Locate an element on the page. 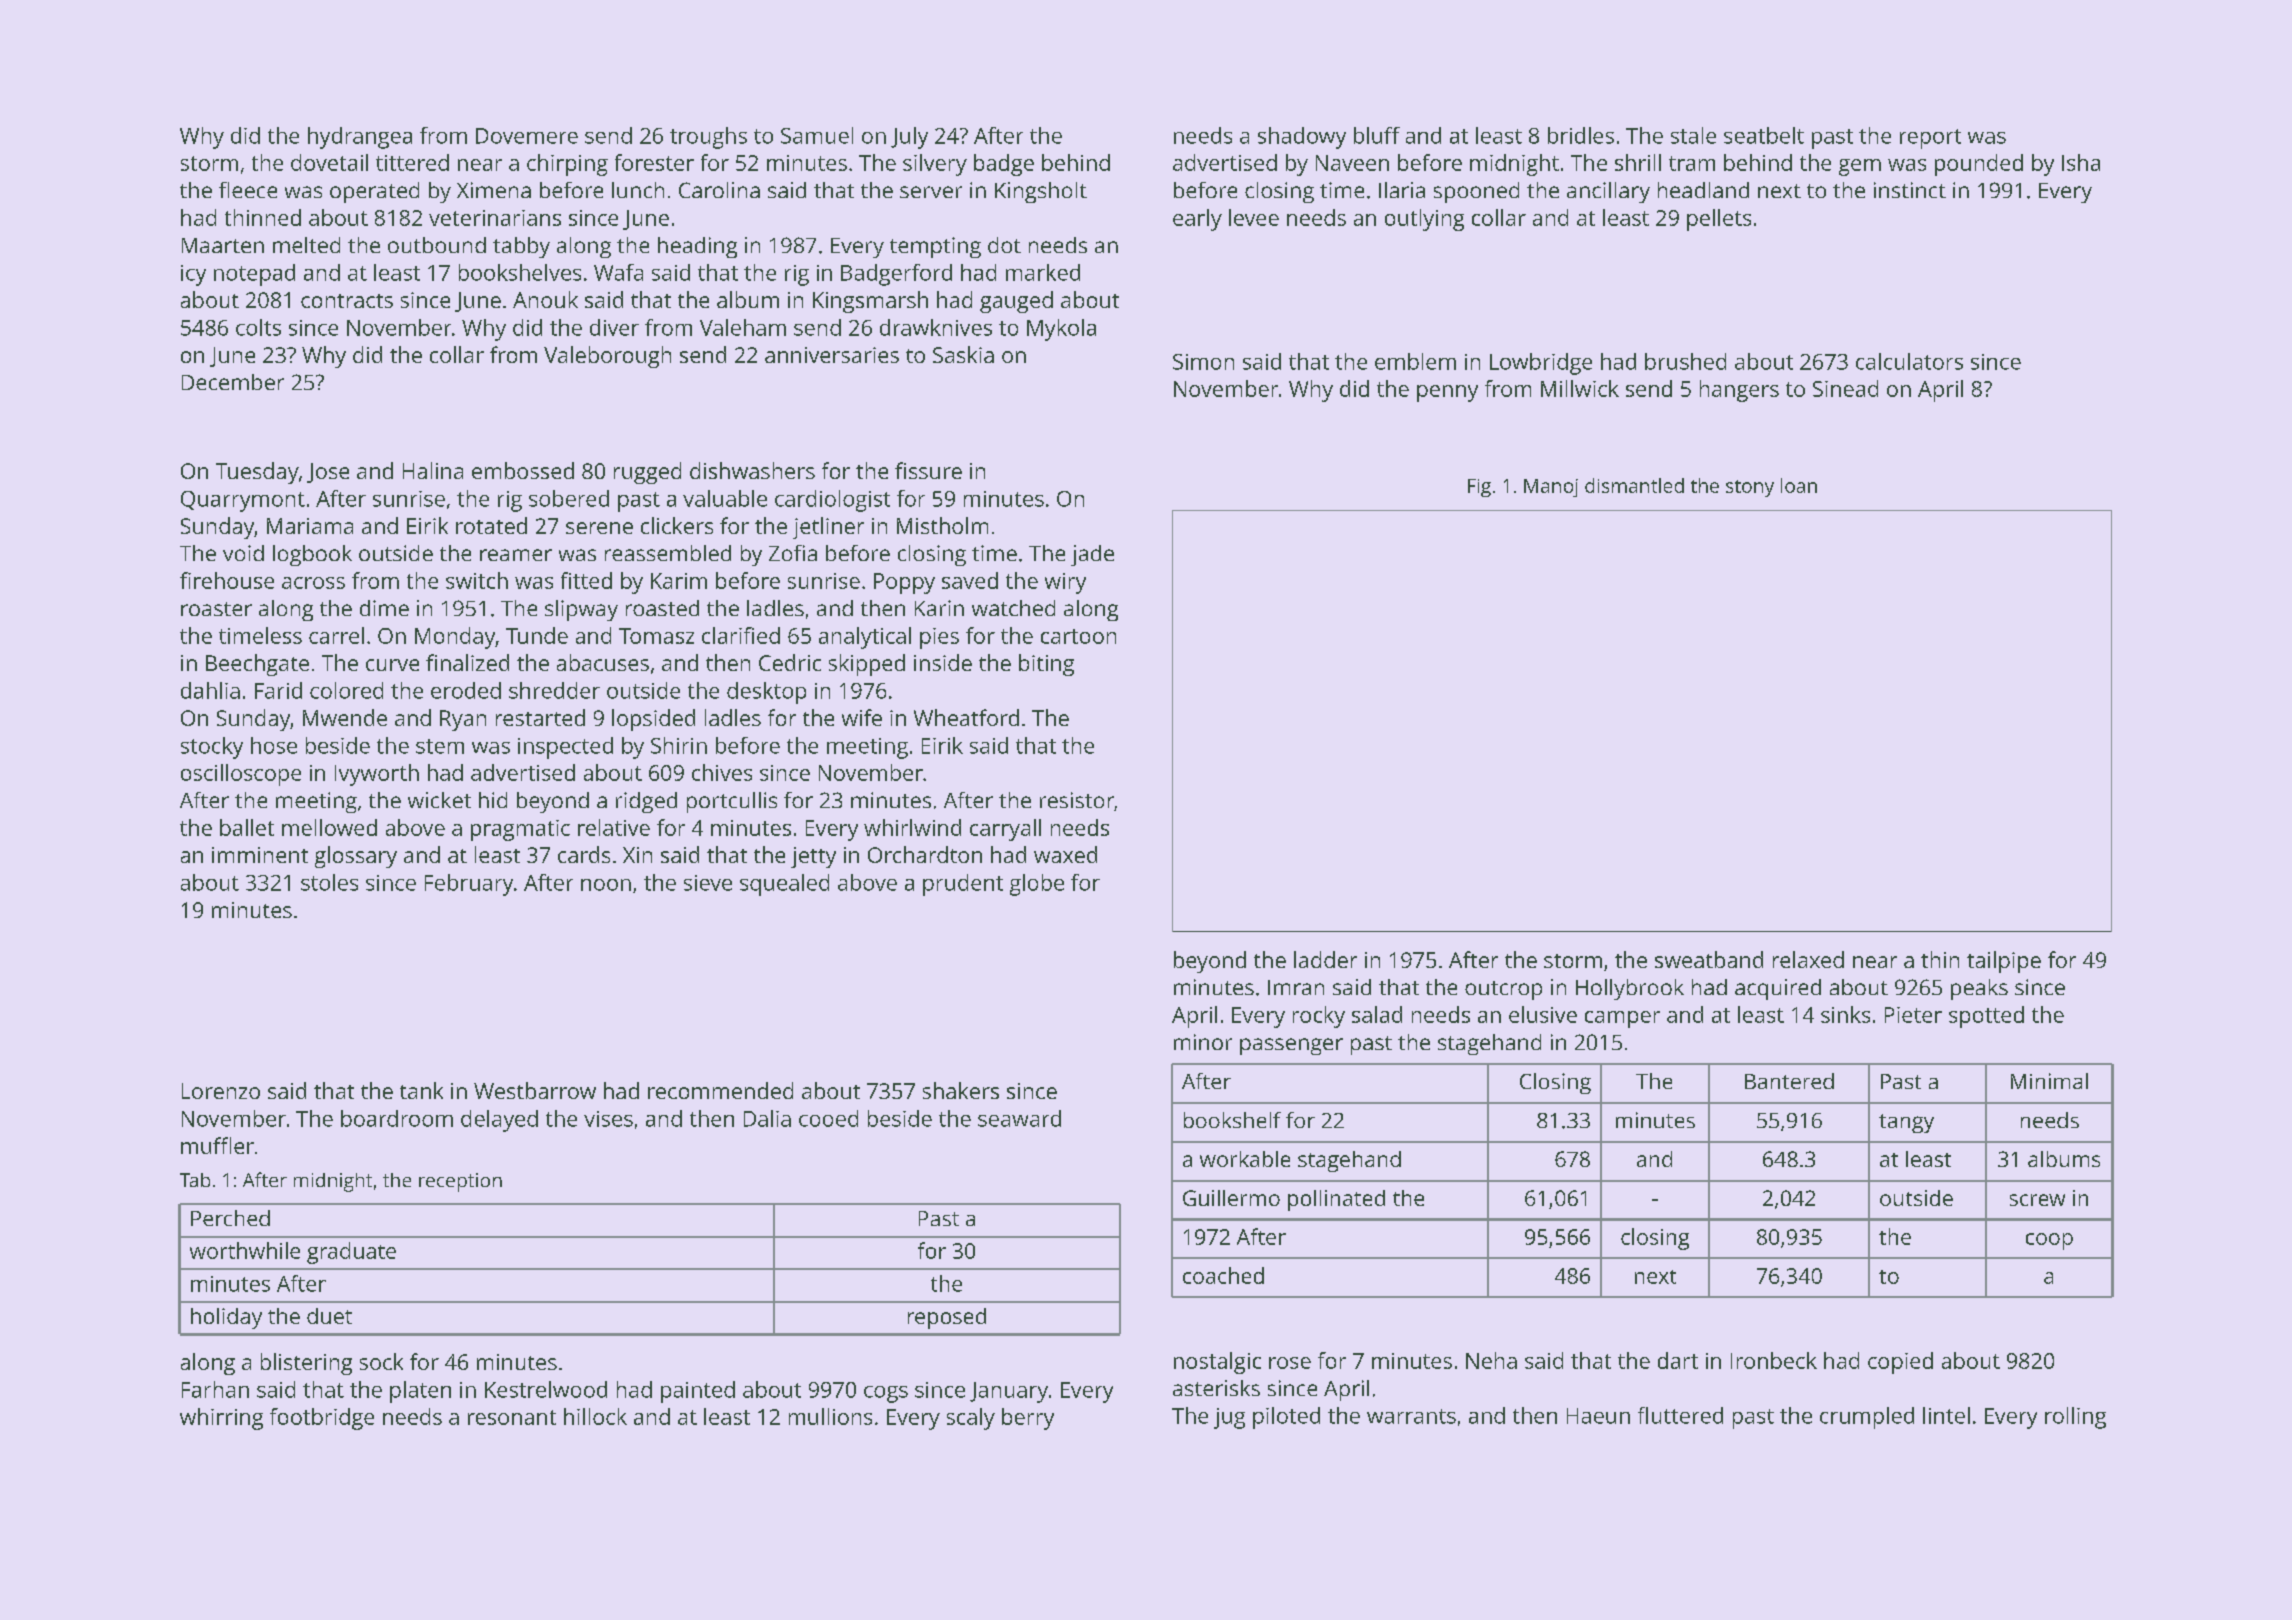 The height and width of the image is (1620, 2292). sieve is located at coordinates (708, 883).
